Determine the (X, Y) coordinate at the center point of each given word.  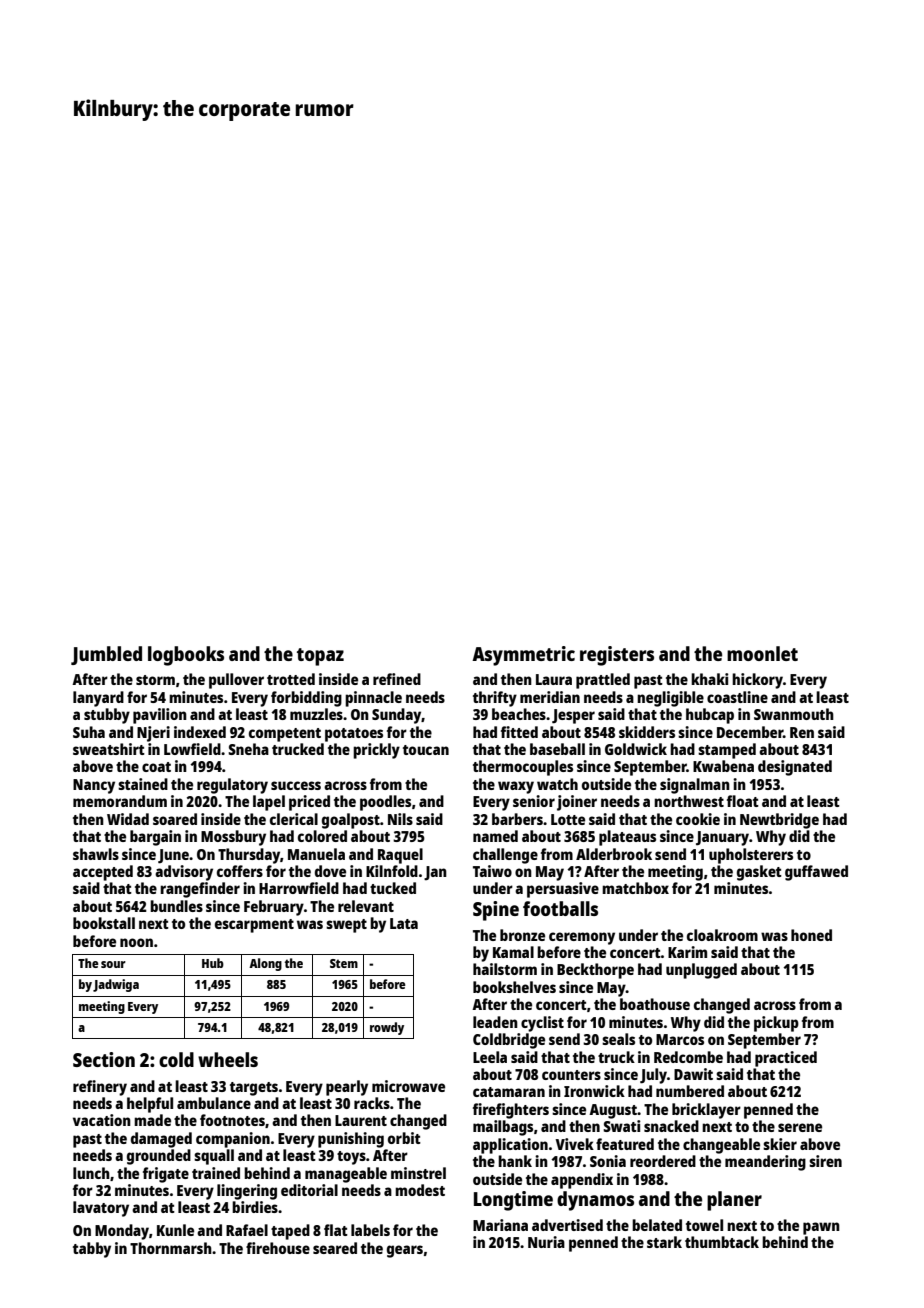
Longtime (513, 1201)
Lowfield (192, 749)
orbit (404, 1138)
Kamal (513, 952)
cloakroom (722, 935)
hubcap (710, 716)
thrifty (495, 699)
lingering (247, 1192)
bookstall (104, 923)
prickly (376, 751)
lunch (91, 1173)
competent (285, 735)
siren (825, 1161)
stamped (727, 751)
